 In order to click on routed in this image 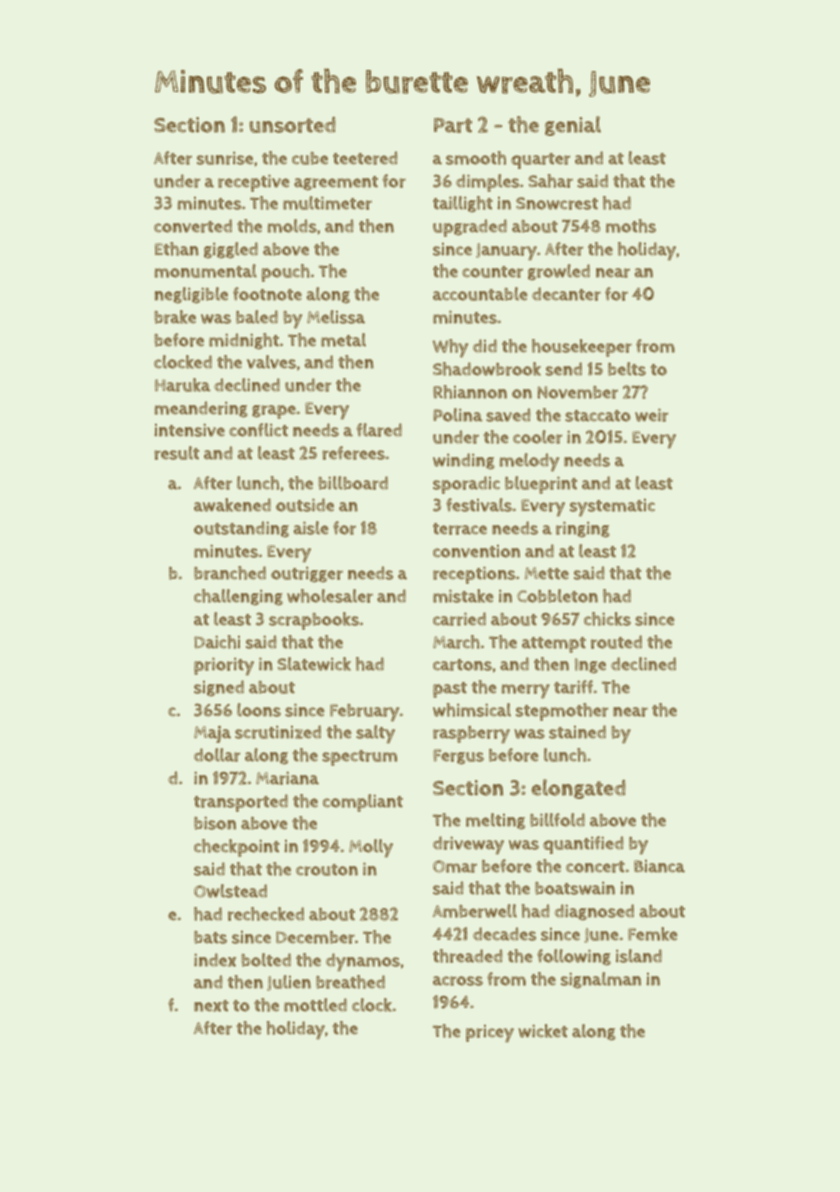, I will do `click(616, 642)`.
